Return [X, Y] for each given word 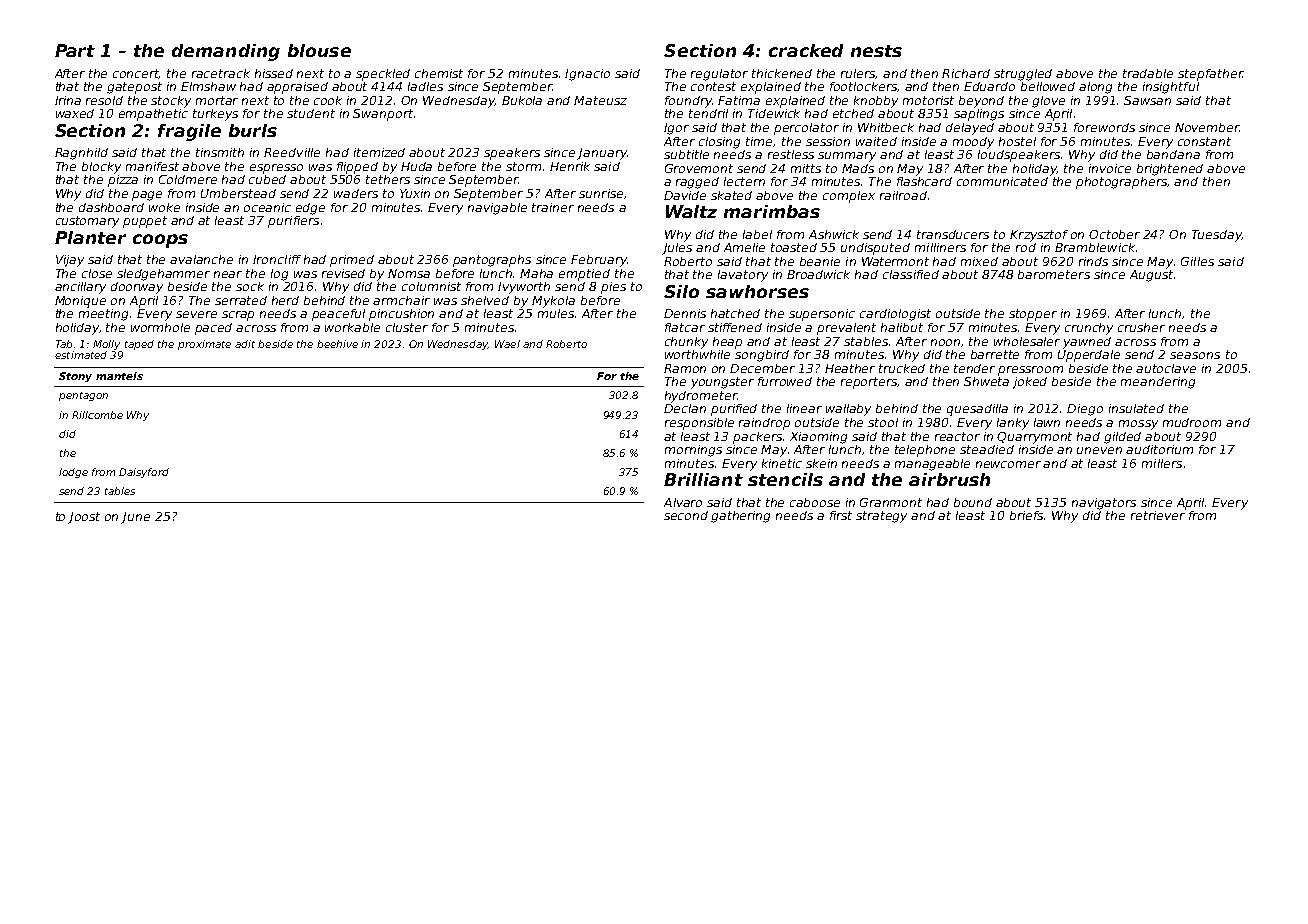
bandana [1173, 154]
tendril [708, 113]
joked [1030, 383]
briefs [1026, 515]
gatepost [134, 88]
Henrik [570, 166]
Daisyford [144, 473]
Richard [966, 73]
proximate [204, 345]
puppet [145, 222]
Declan [685, 408]
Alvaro [683, 502]
